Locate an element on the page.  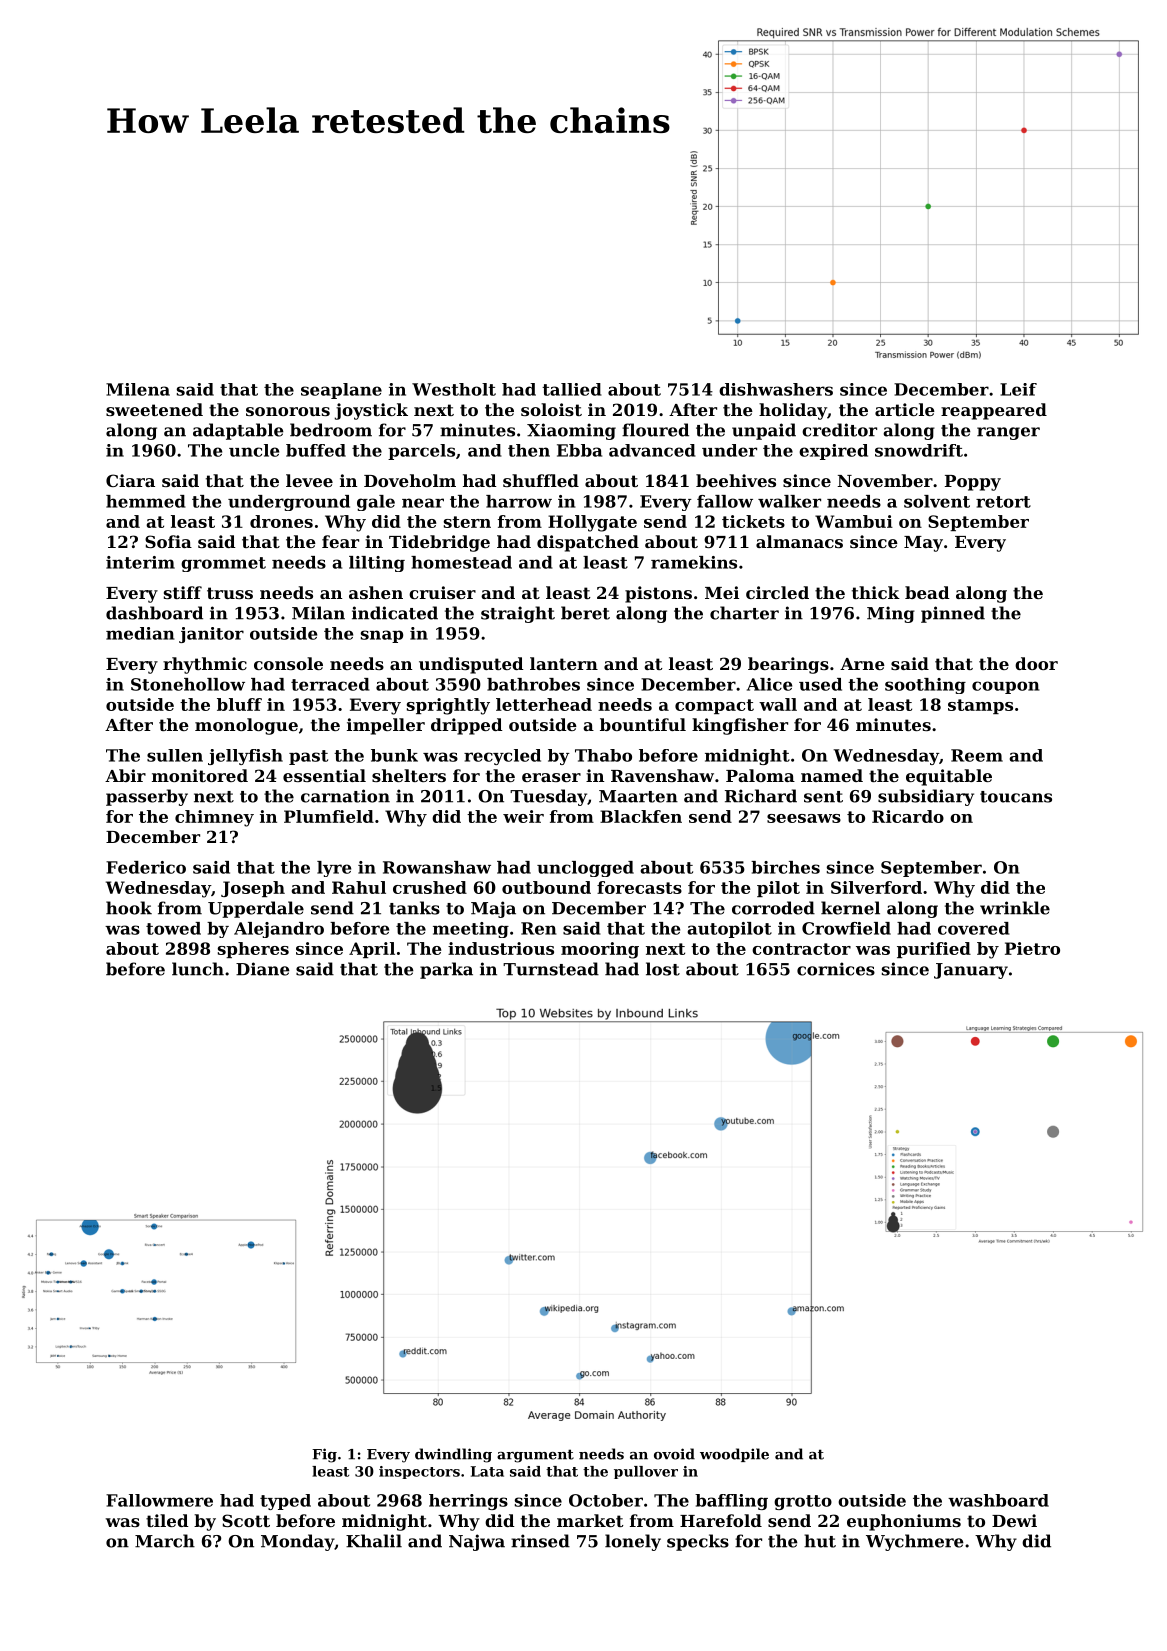
pullover is located at coordinates (646, 1472).
